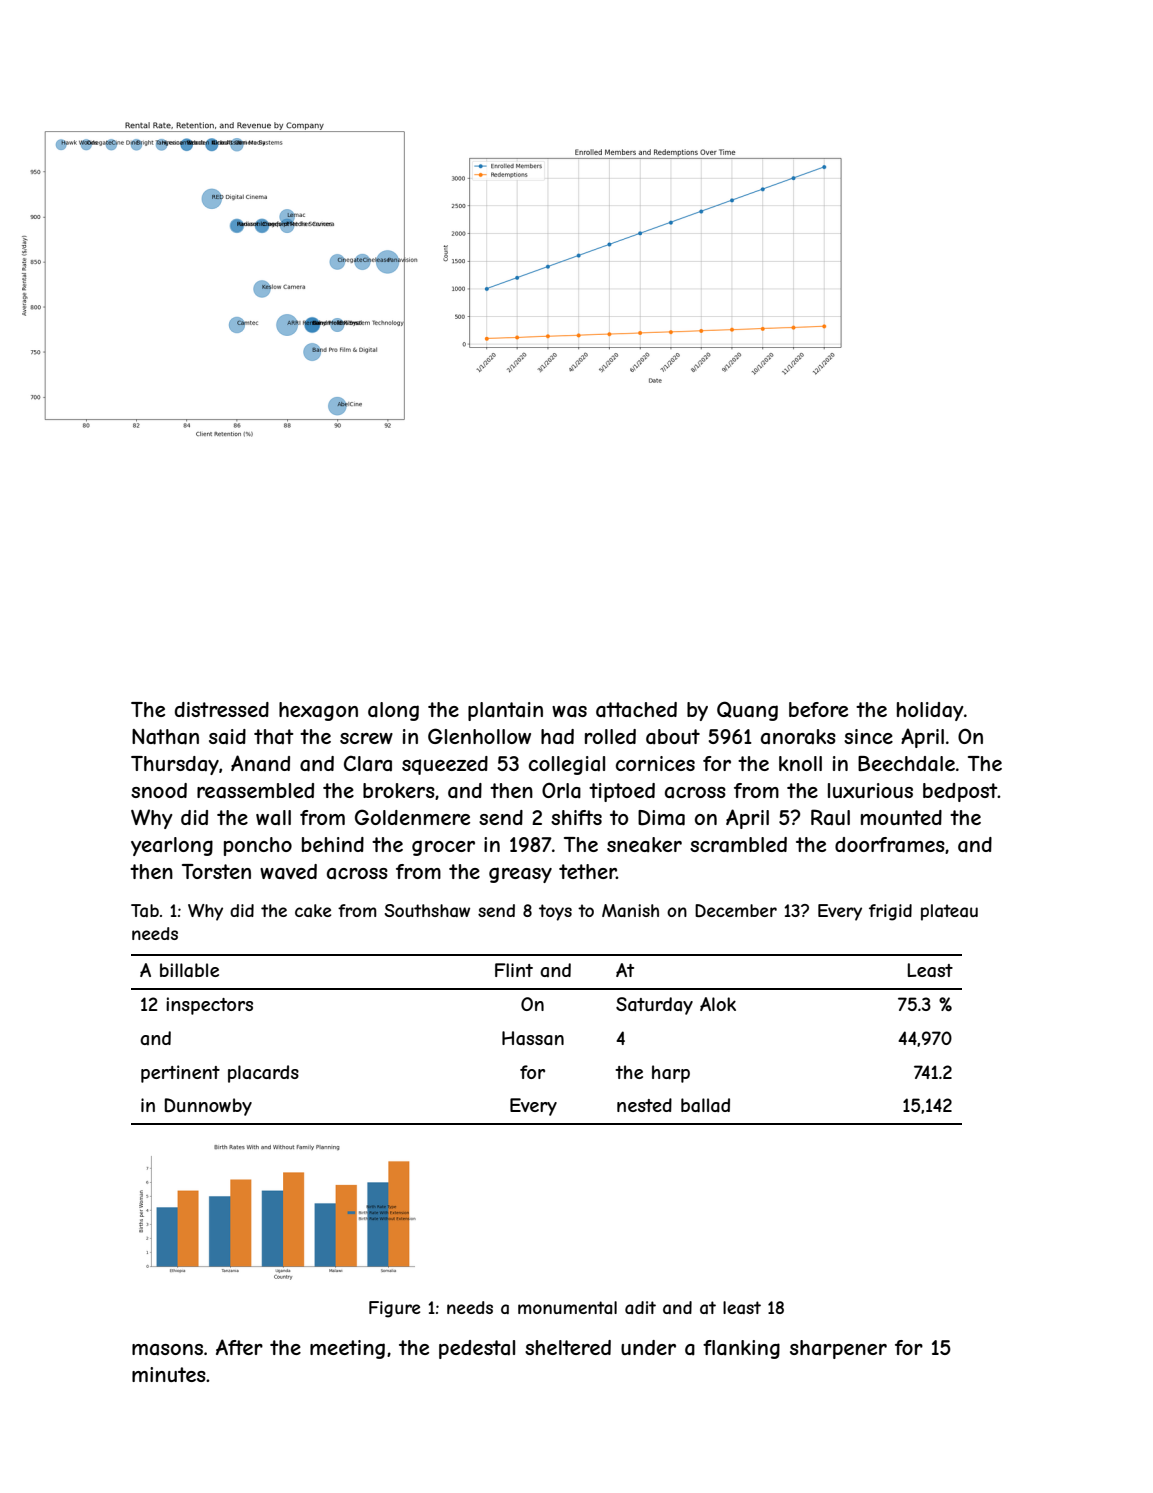 This screenshot has height=1493, width=1153. What do you see at coordinates (718, 1004) in the screenshot?
I see `Alok` at bounding box center [718, 1004].
